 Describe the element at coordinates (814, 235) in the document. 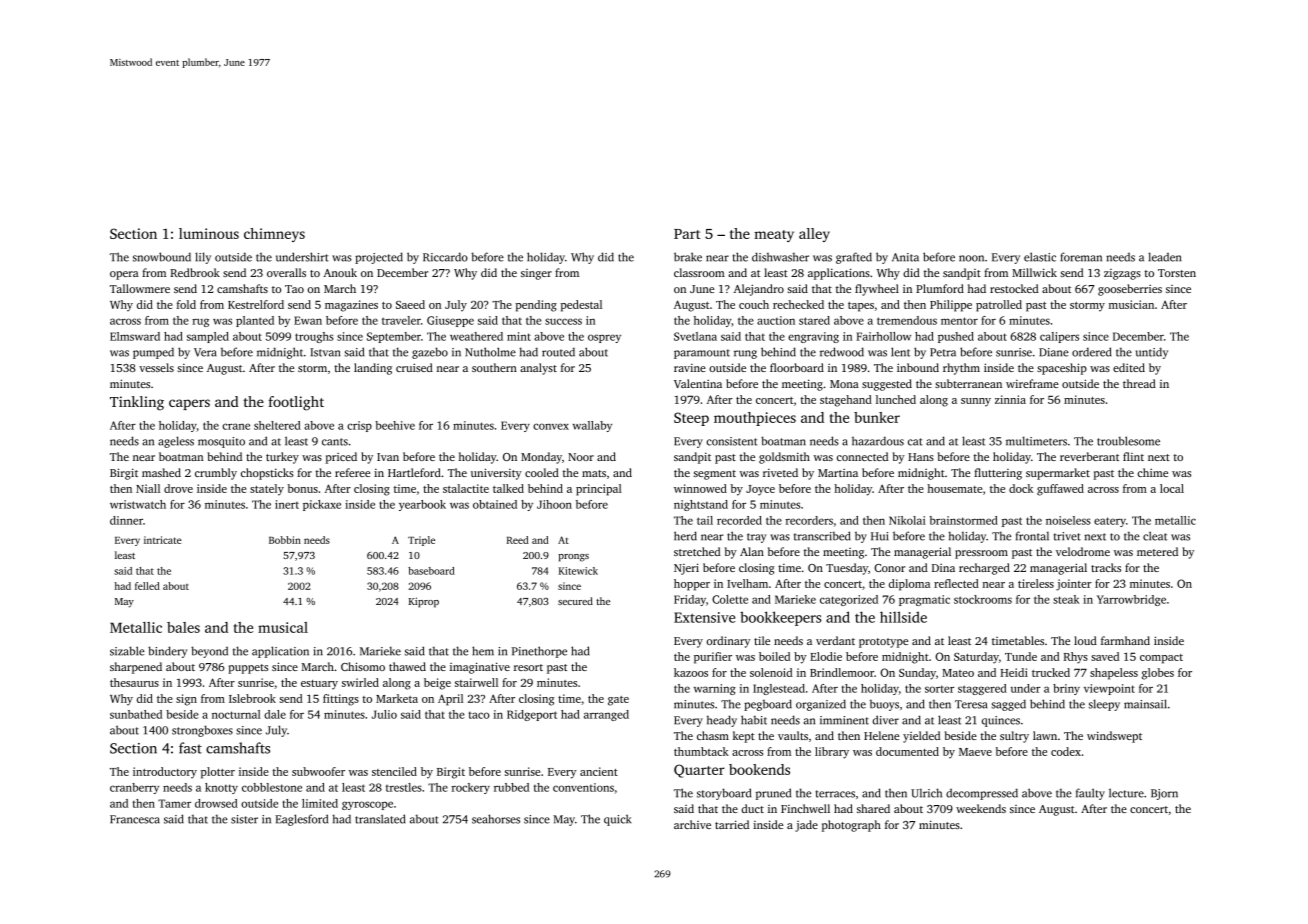

I see `alley` at that location.
